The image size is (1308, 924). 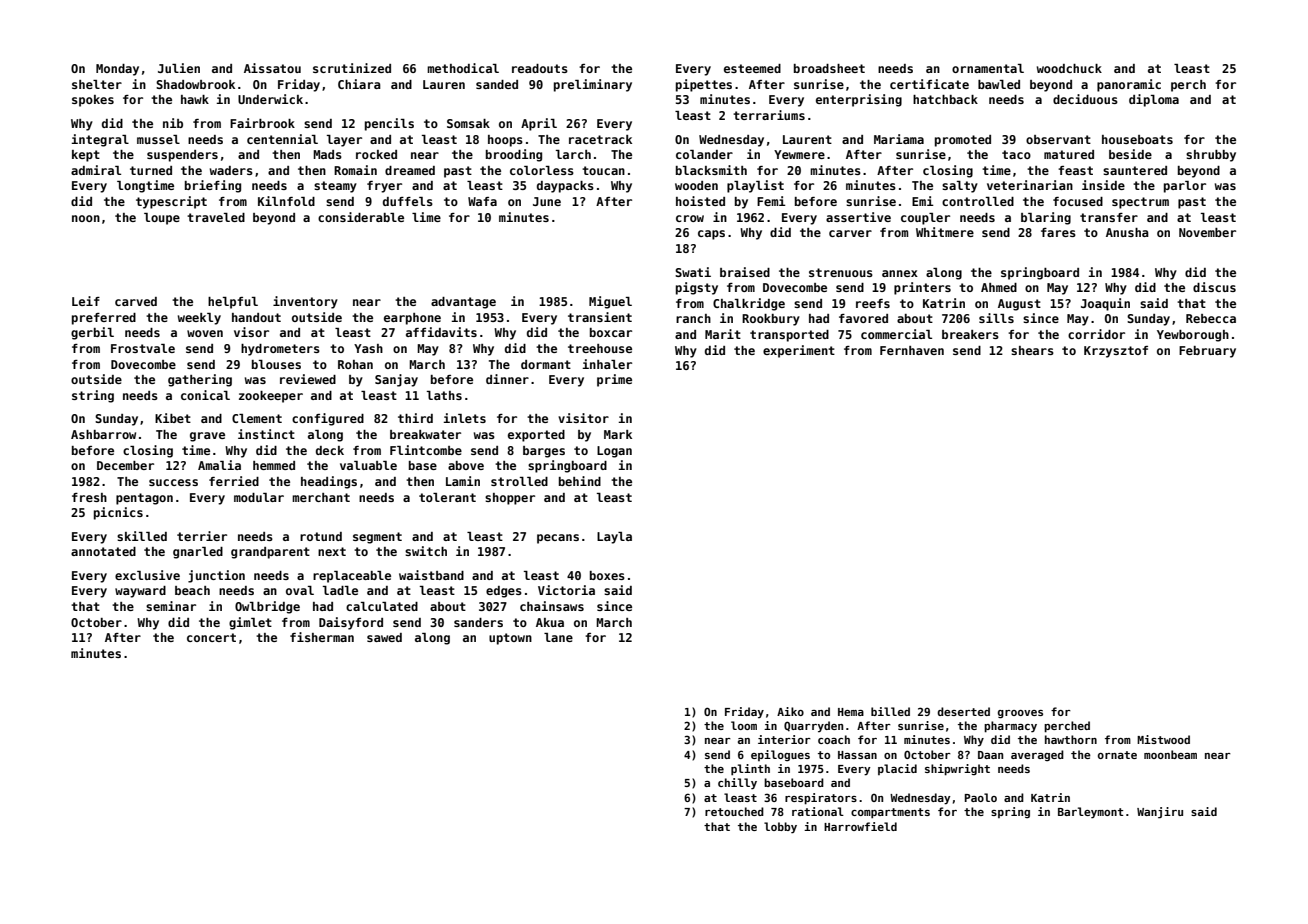 I want to click on crow, so click(x=690, y=218).
